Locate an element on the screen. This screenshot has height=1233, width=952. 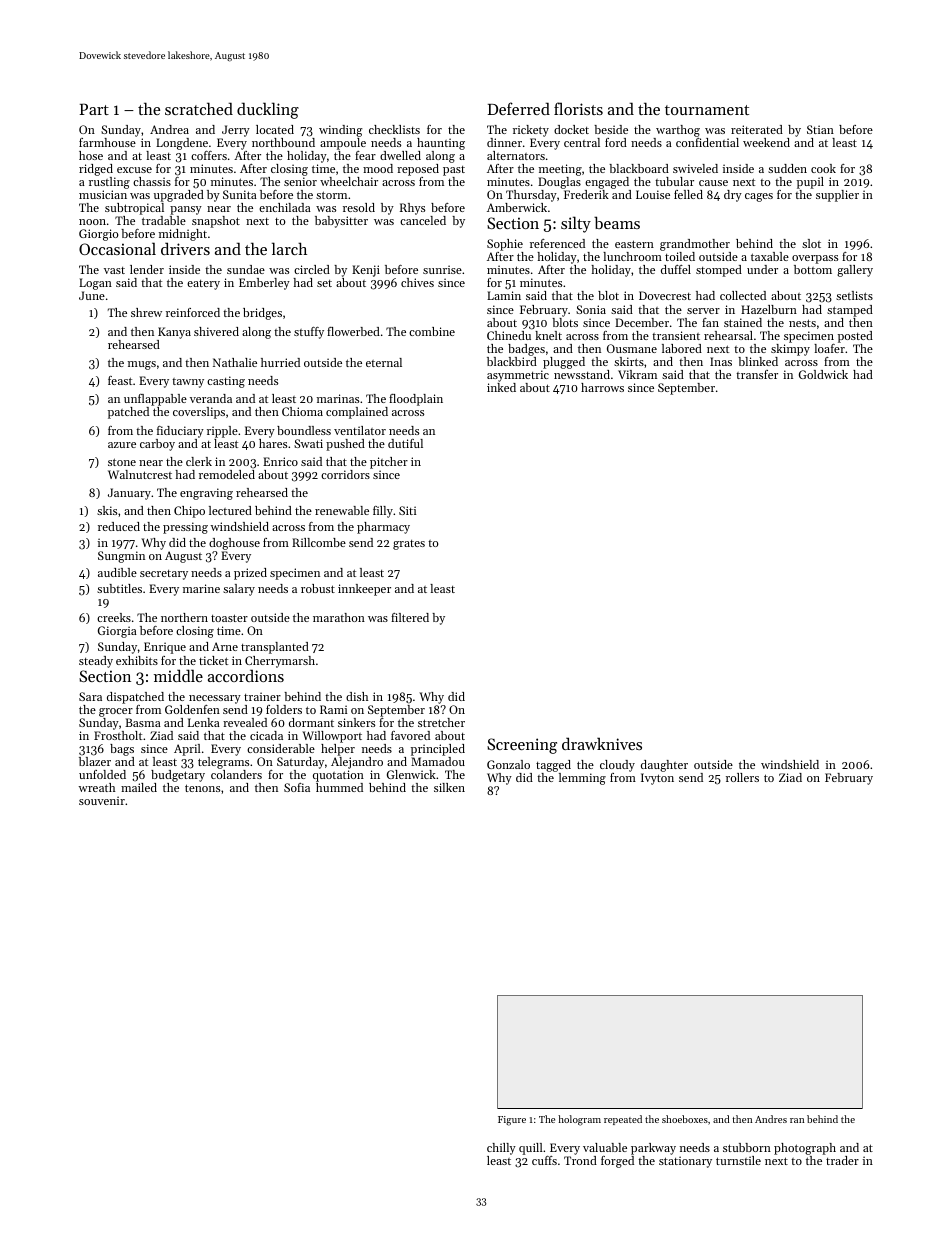
chilly is located at coordinates (501, 1149).
